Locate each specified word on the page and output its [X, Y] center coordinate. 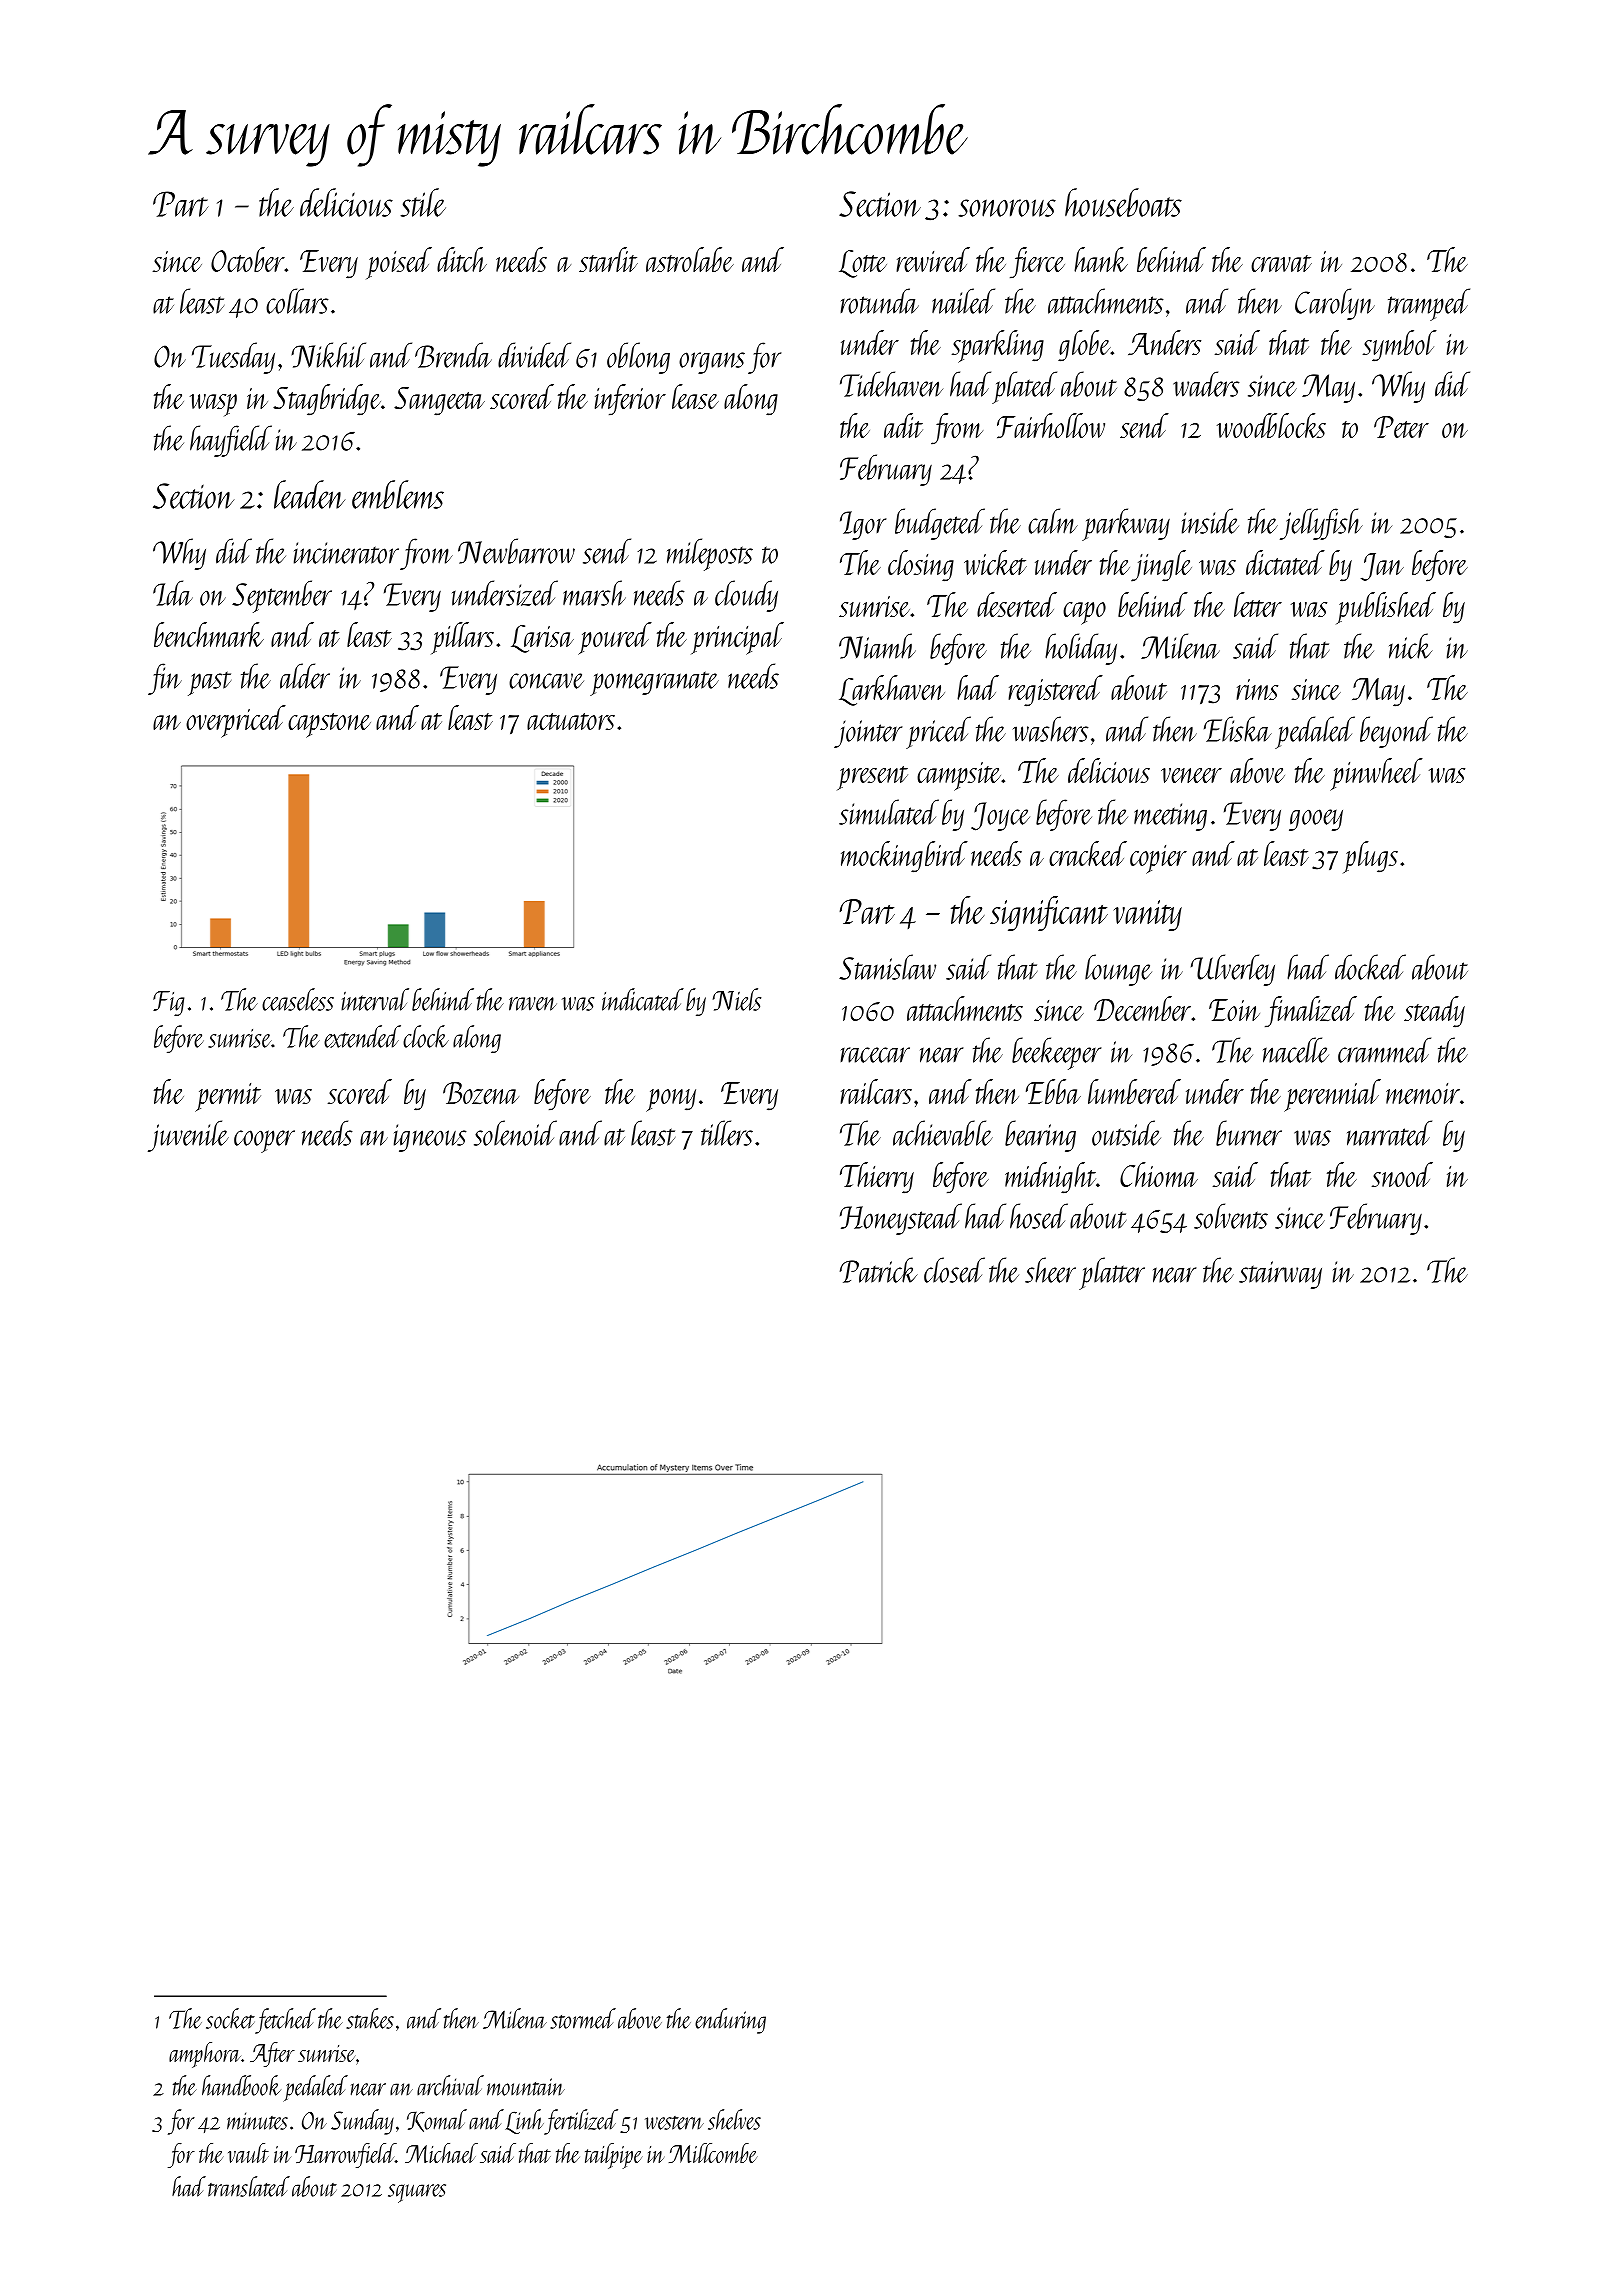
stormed [583, 2018]
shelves [734, 2119]
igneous [430, 1138]
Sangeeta [439, 401]
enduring [730, 2021]
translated [249, 2186]
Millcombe [713, 2153]
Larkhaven [892, 690]
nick [1411, 646]
